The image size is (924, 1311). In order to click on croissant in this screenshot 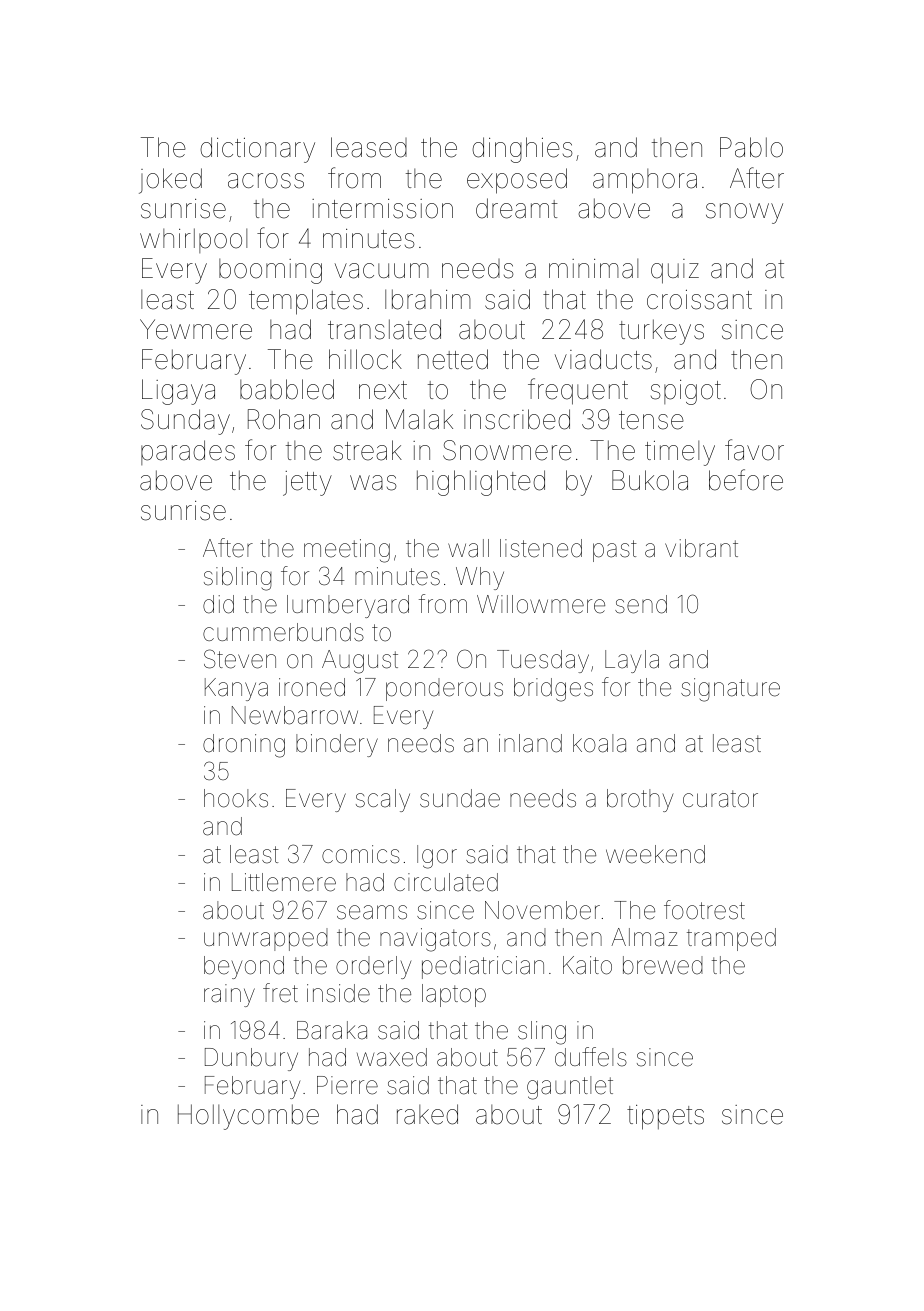, I will do `click(699, 300)`.
